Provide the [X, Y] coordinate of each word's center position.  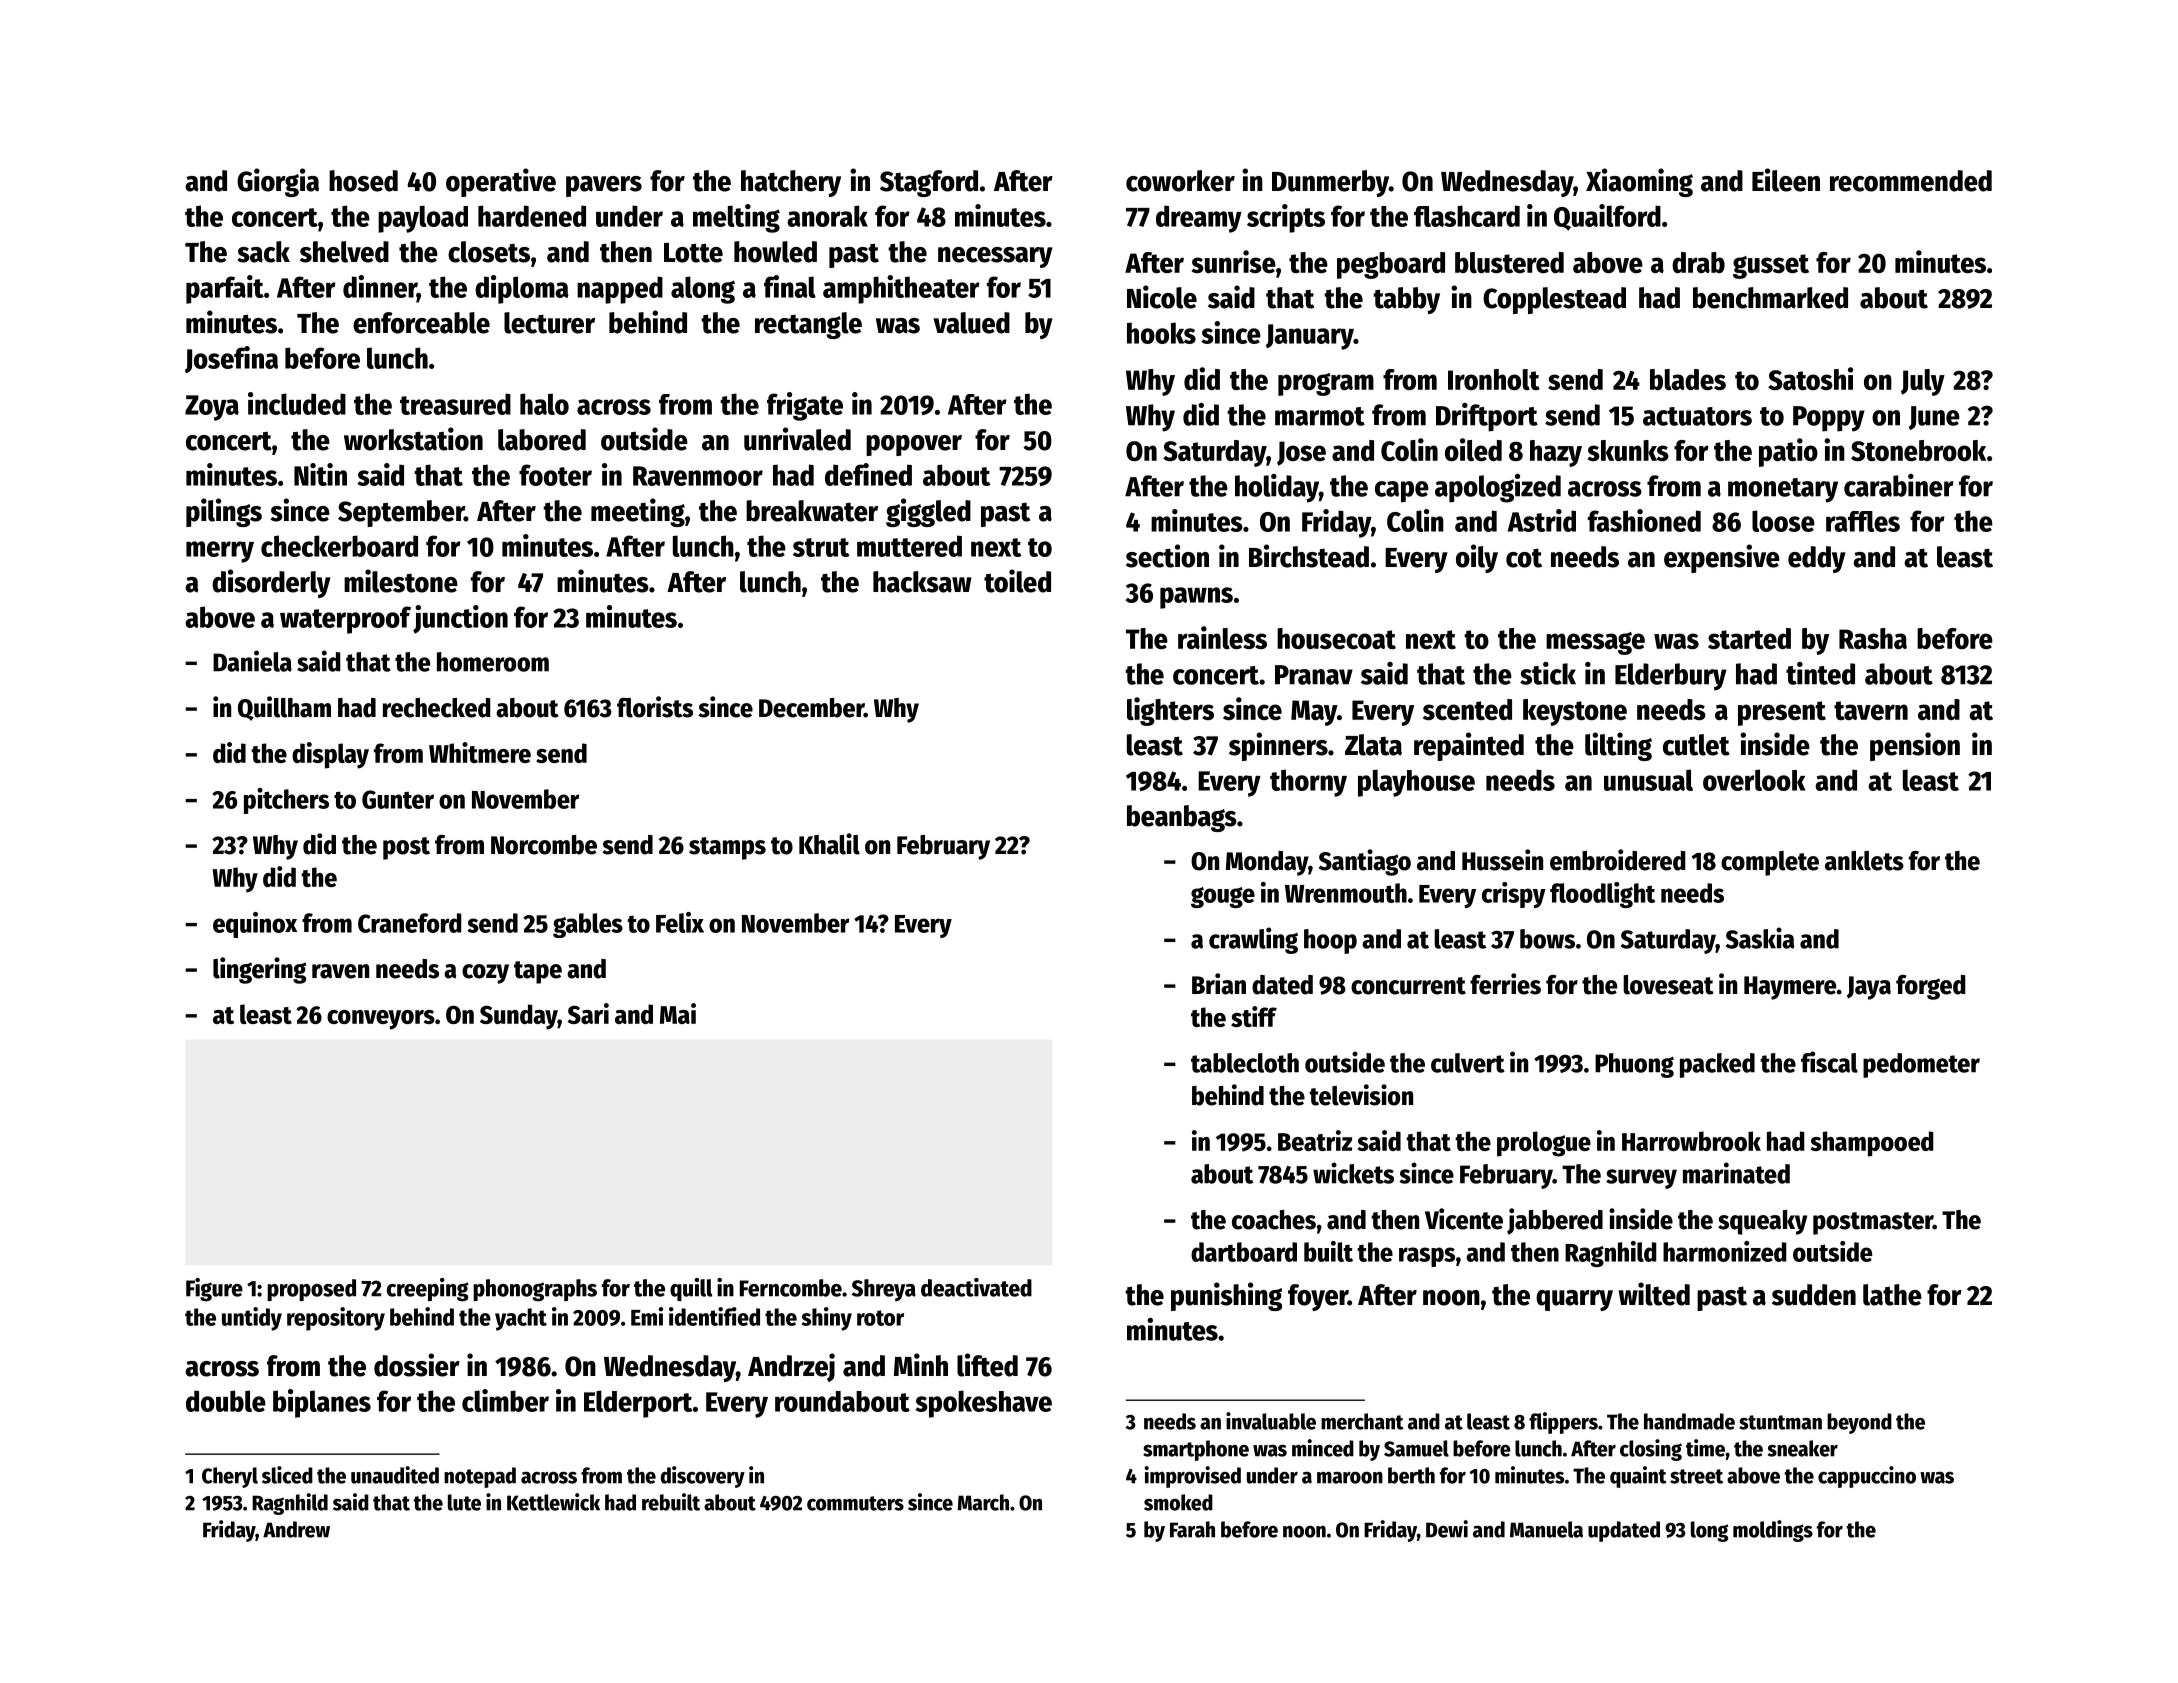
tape [538, 972]
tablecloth [1245, 1063]
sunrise [1234, 261]
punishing [1226, 1296]
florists [655, 707]
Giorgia [278, 182]
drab [1698, 262]
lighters [1170, 711]
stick [1548, 673]
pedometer [1921, 1065]
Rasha [1873, 638]
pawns [1196, 598]
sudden [1814, 1295]
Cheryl [230, 1477]
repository [336, 1319]
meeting [638, 512]
